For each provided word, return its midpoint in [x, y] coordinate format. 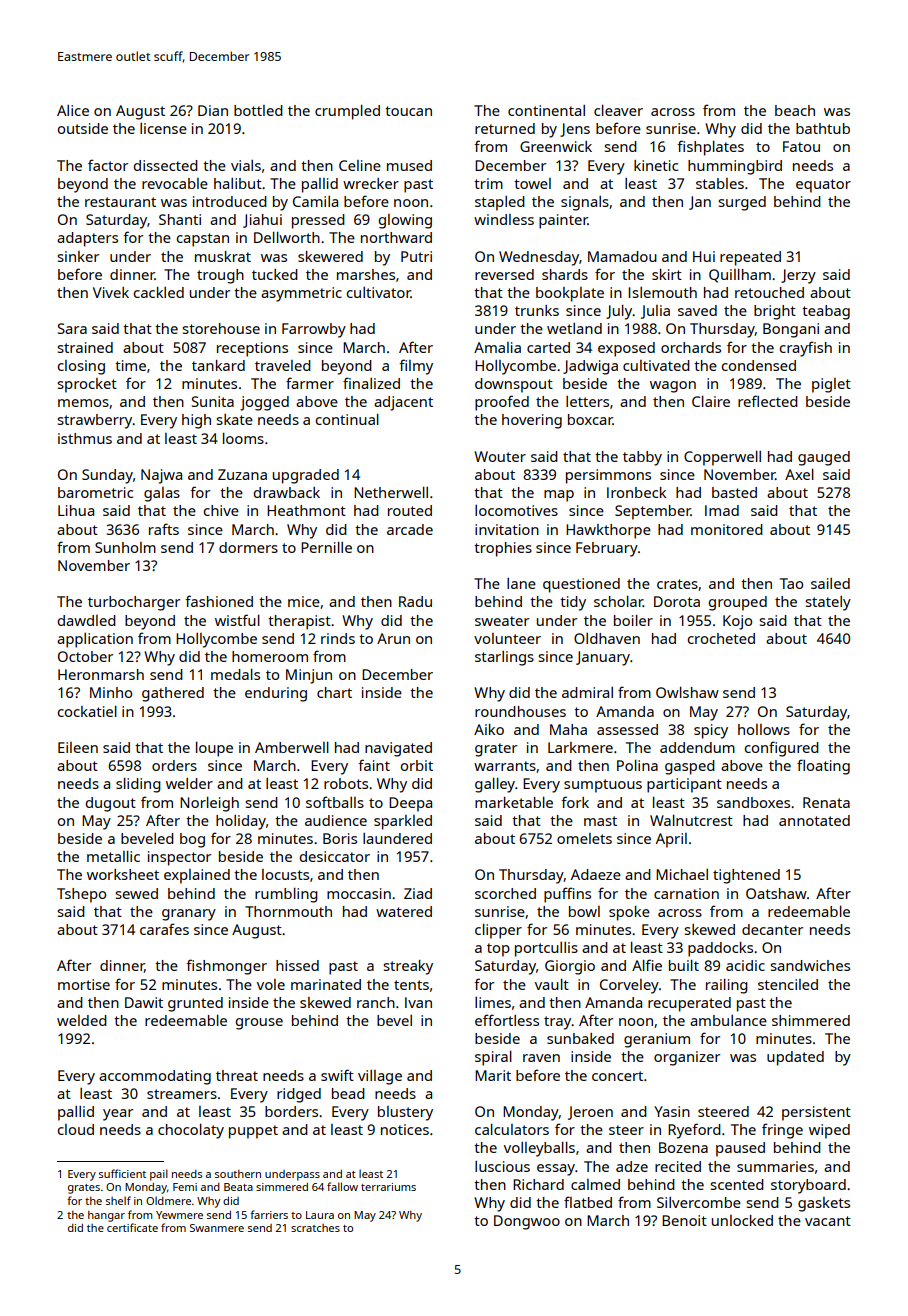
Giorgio [570, 967]
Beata [238, 1187]
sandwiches [810, 965]
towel [532, 183]
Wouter [500, 456]
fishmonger [226, 967]
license [163, 128]
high [196, 421]
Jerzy [798, 276]
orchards [691, 347]
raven [541, 1058]
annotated [814, 820]
